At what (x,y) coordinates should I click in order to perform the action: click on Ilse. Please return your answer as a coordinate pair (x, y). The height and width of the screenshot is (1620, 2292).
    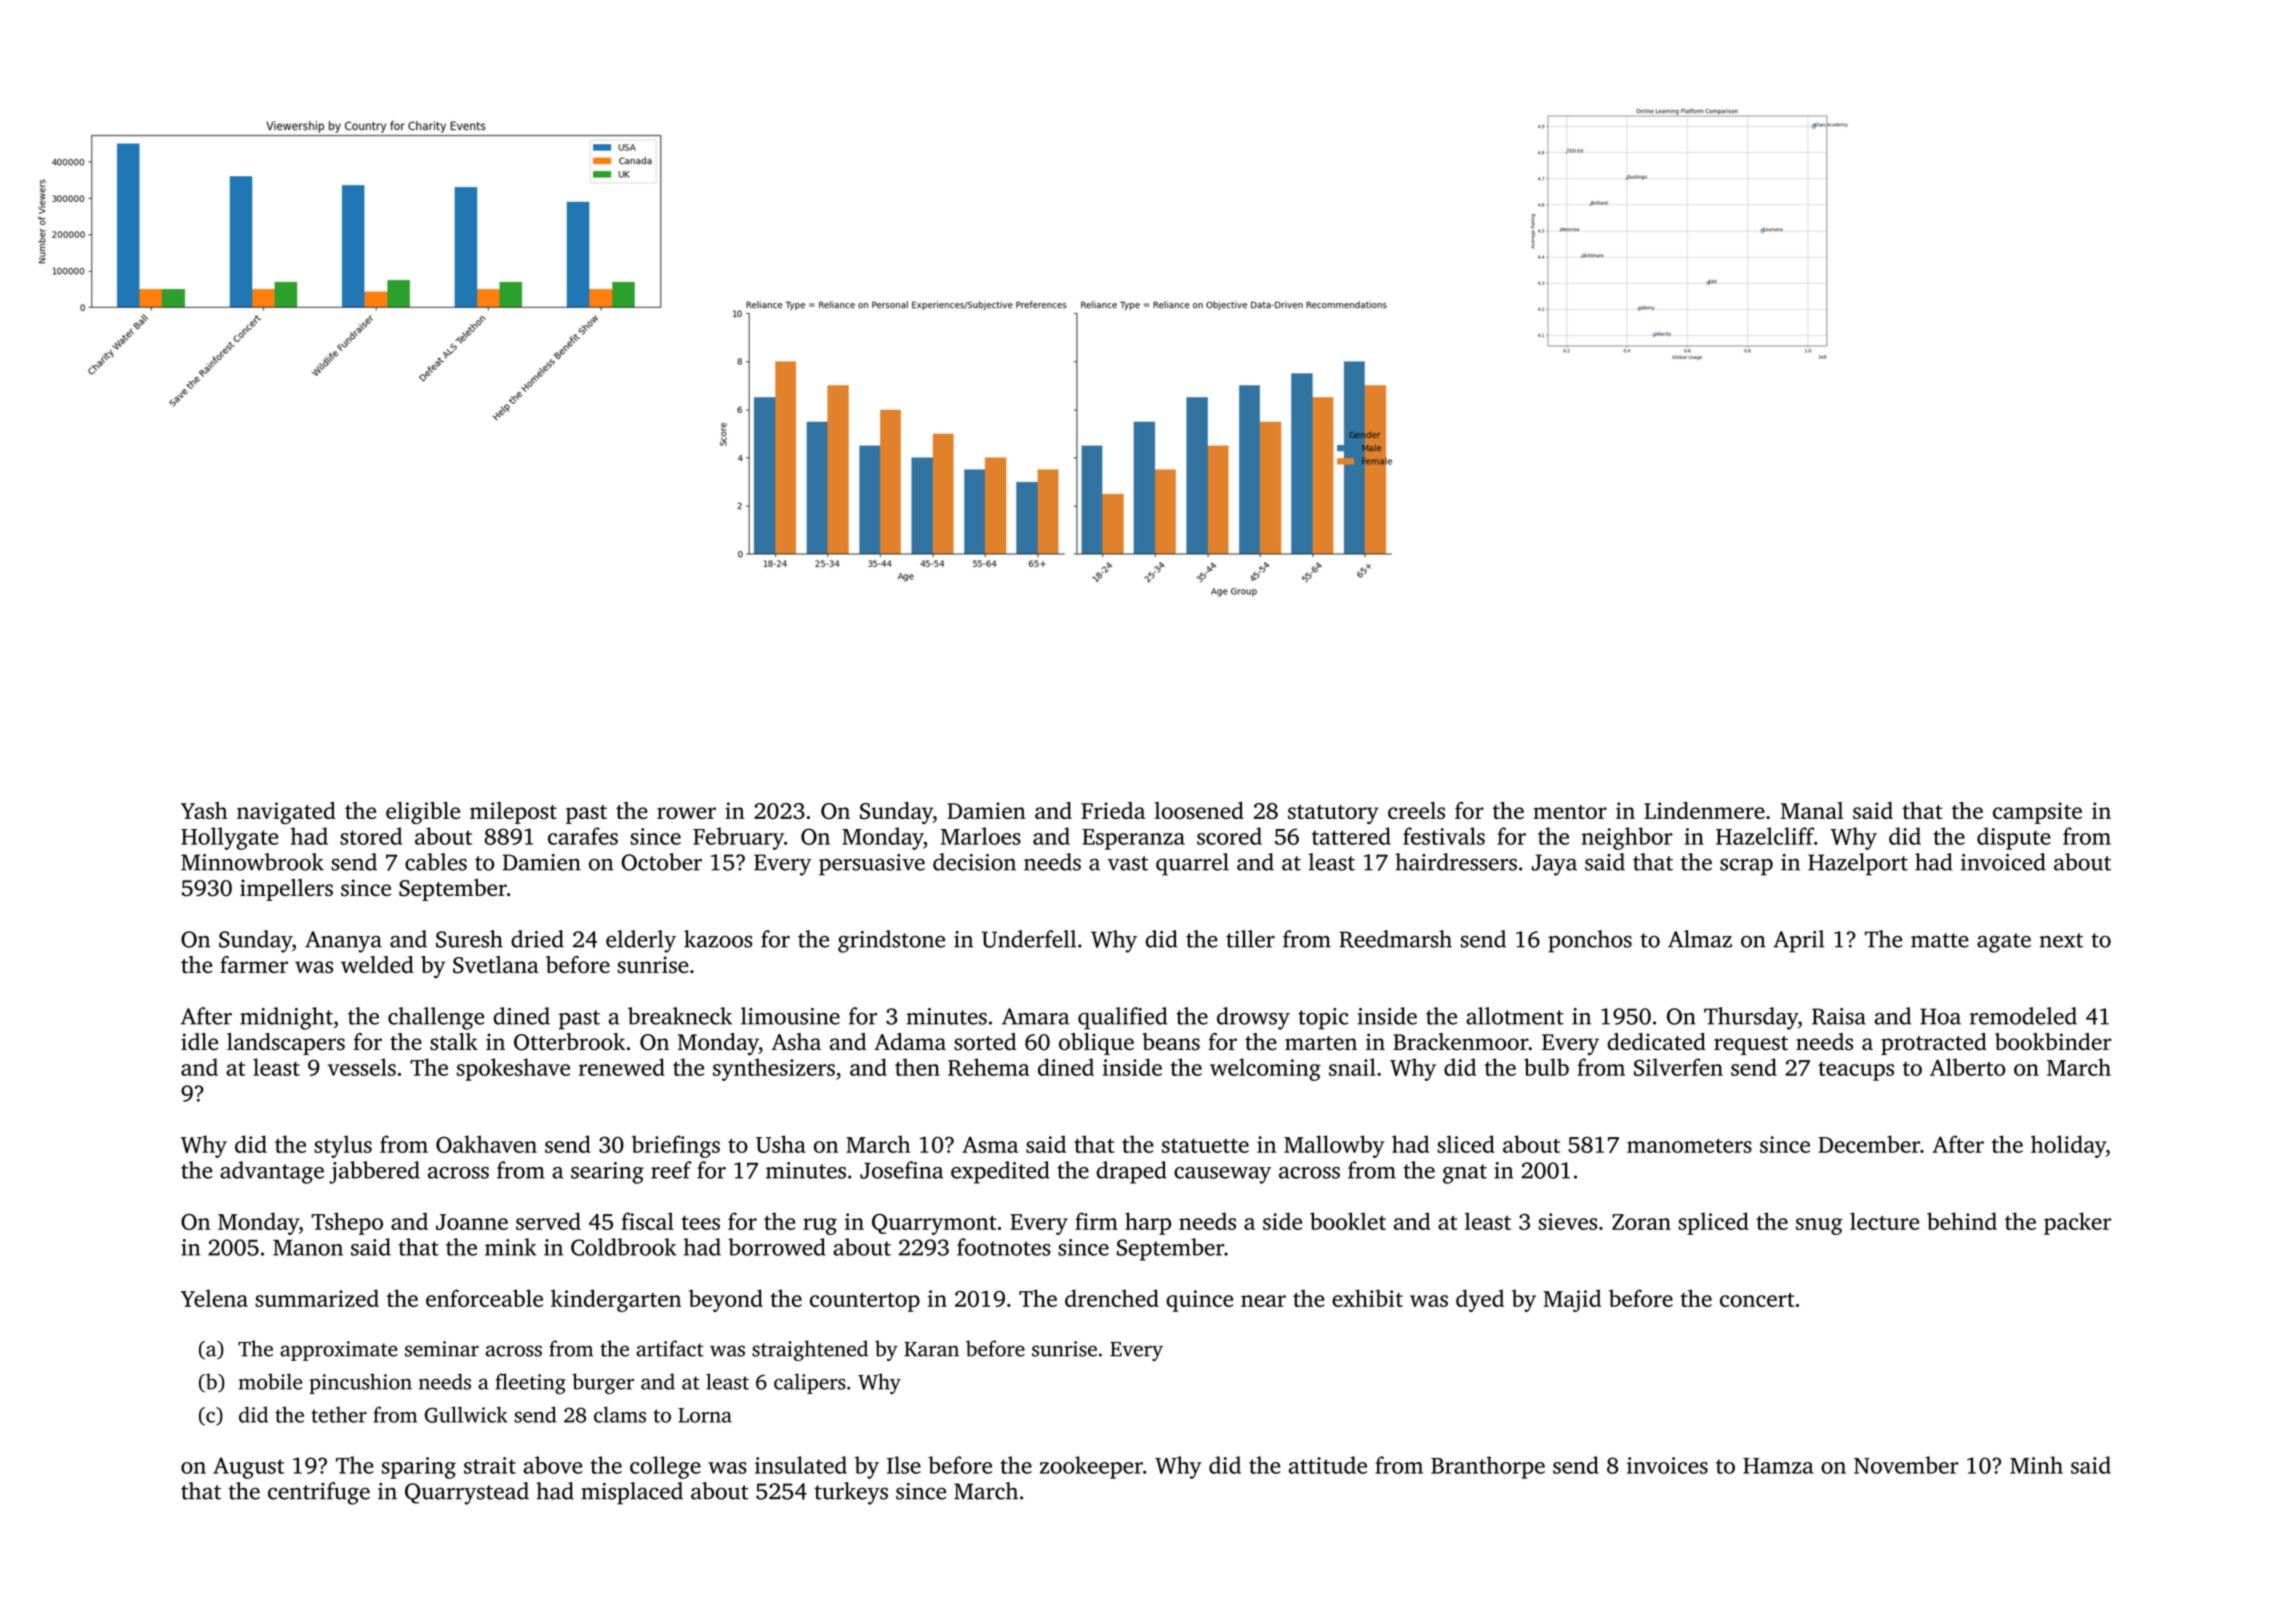
    Looking at the image, I should click on (904, 1465).
